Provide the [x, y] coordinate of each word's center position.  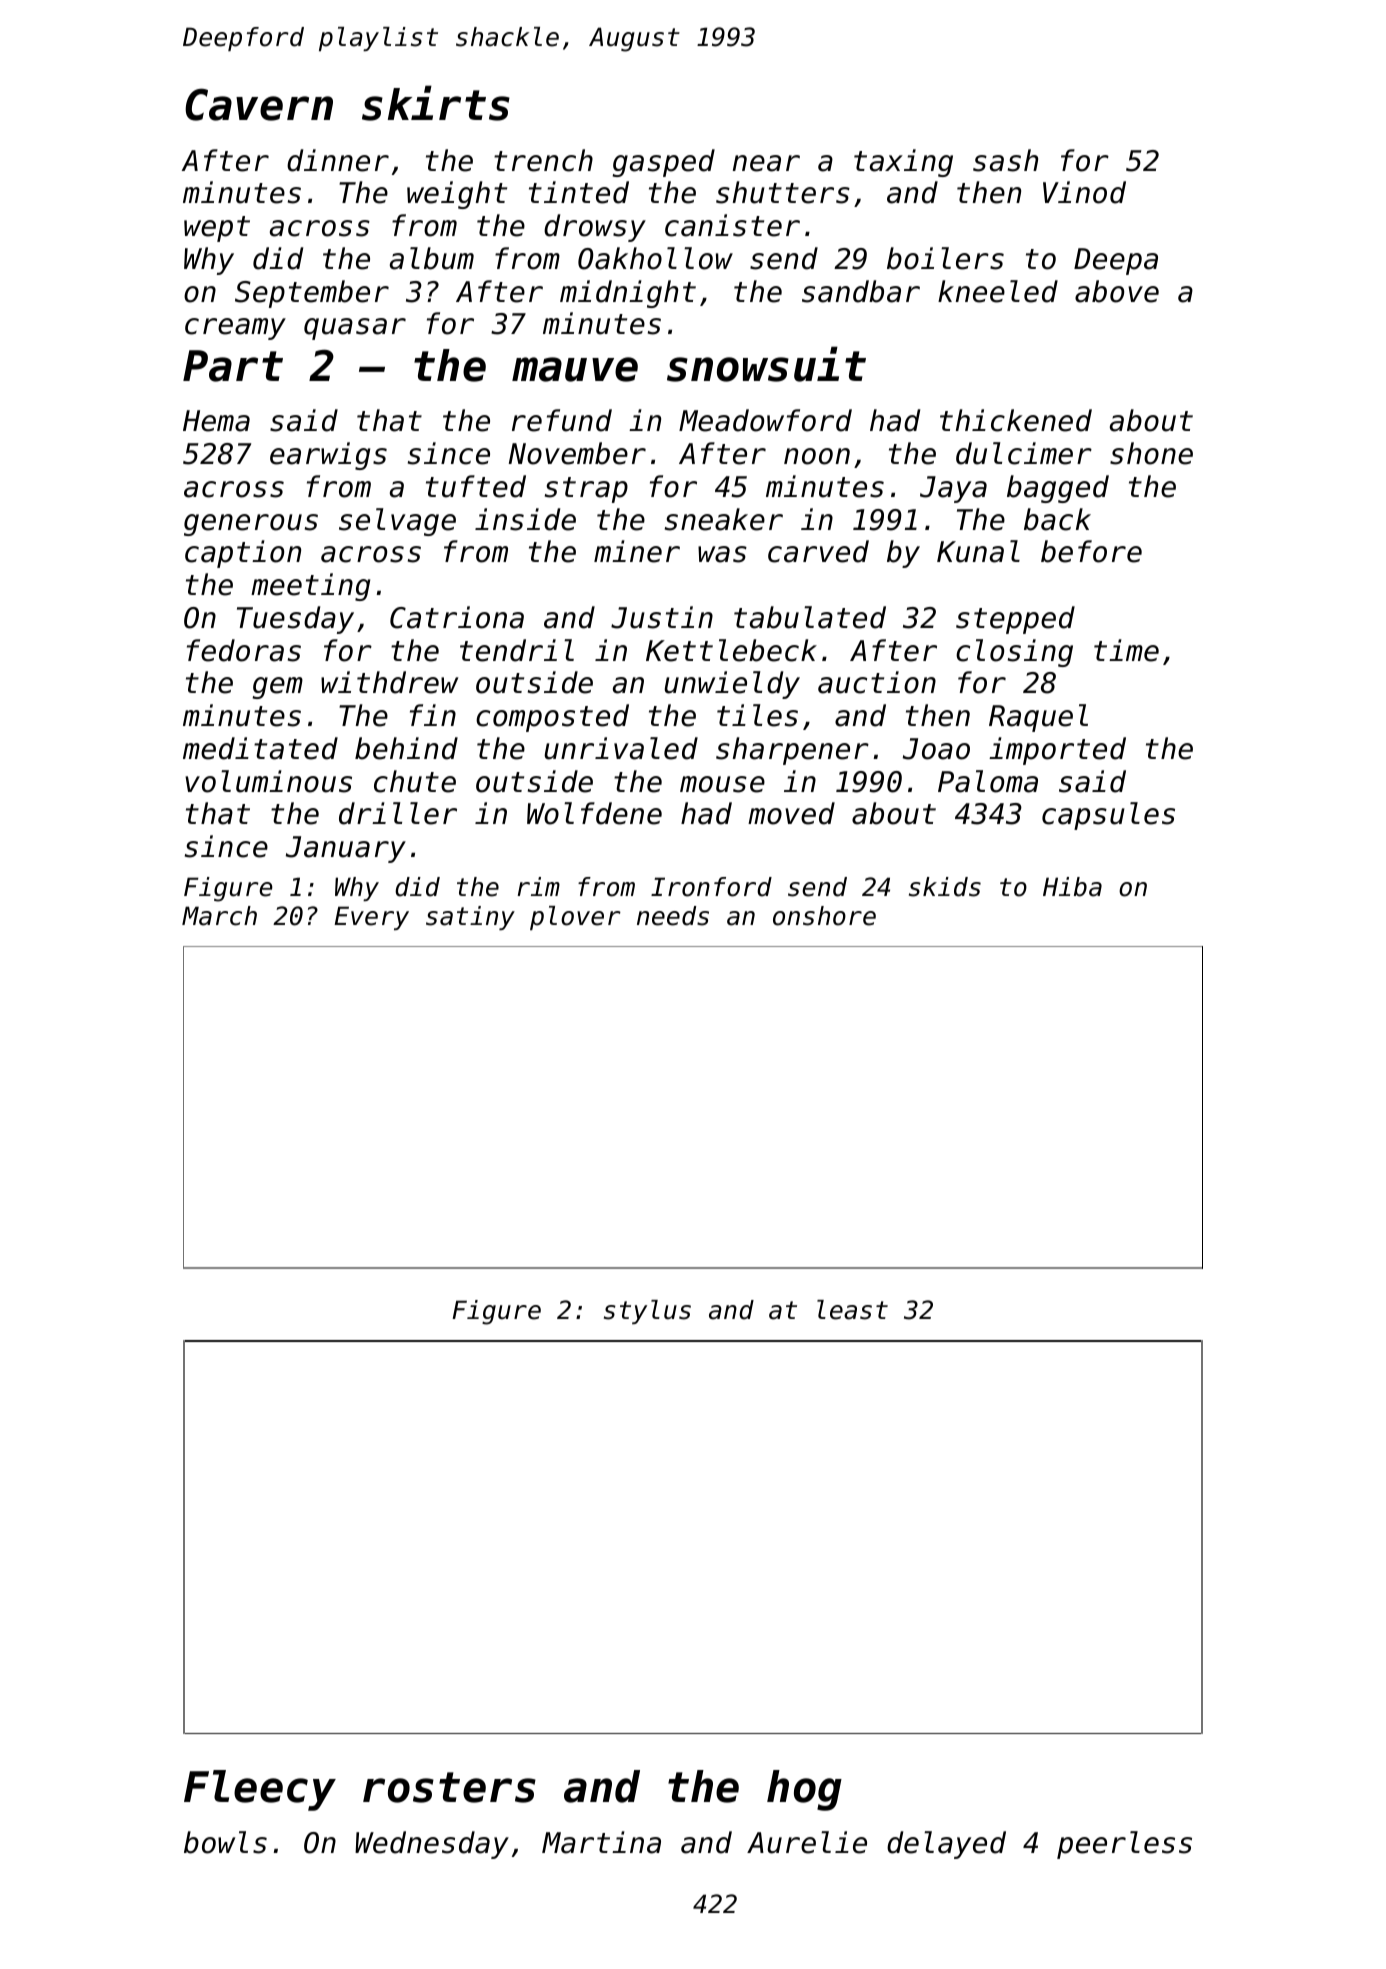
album [432, 258]
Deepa [1116, 261]
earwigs [328, 456]
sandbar [861, 291]
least [852, 1310]
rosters [449, 1787]
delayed [946, 1845]
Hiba [1072, 887]
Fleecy [260, 1790]
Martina [601, 1842]
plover [575, 918]
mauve [575, 369]
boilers [945, 258]
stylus [647, 1312]
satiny [470, 918]
